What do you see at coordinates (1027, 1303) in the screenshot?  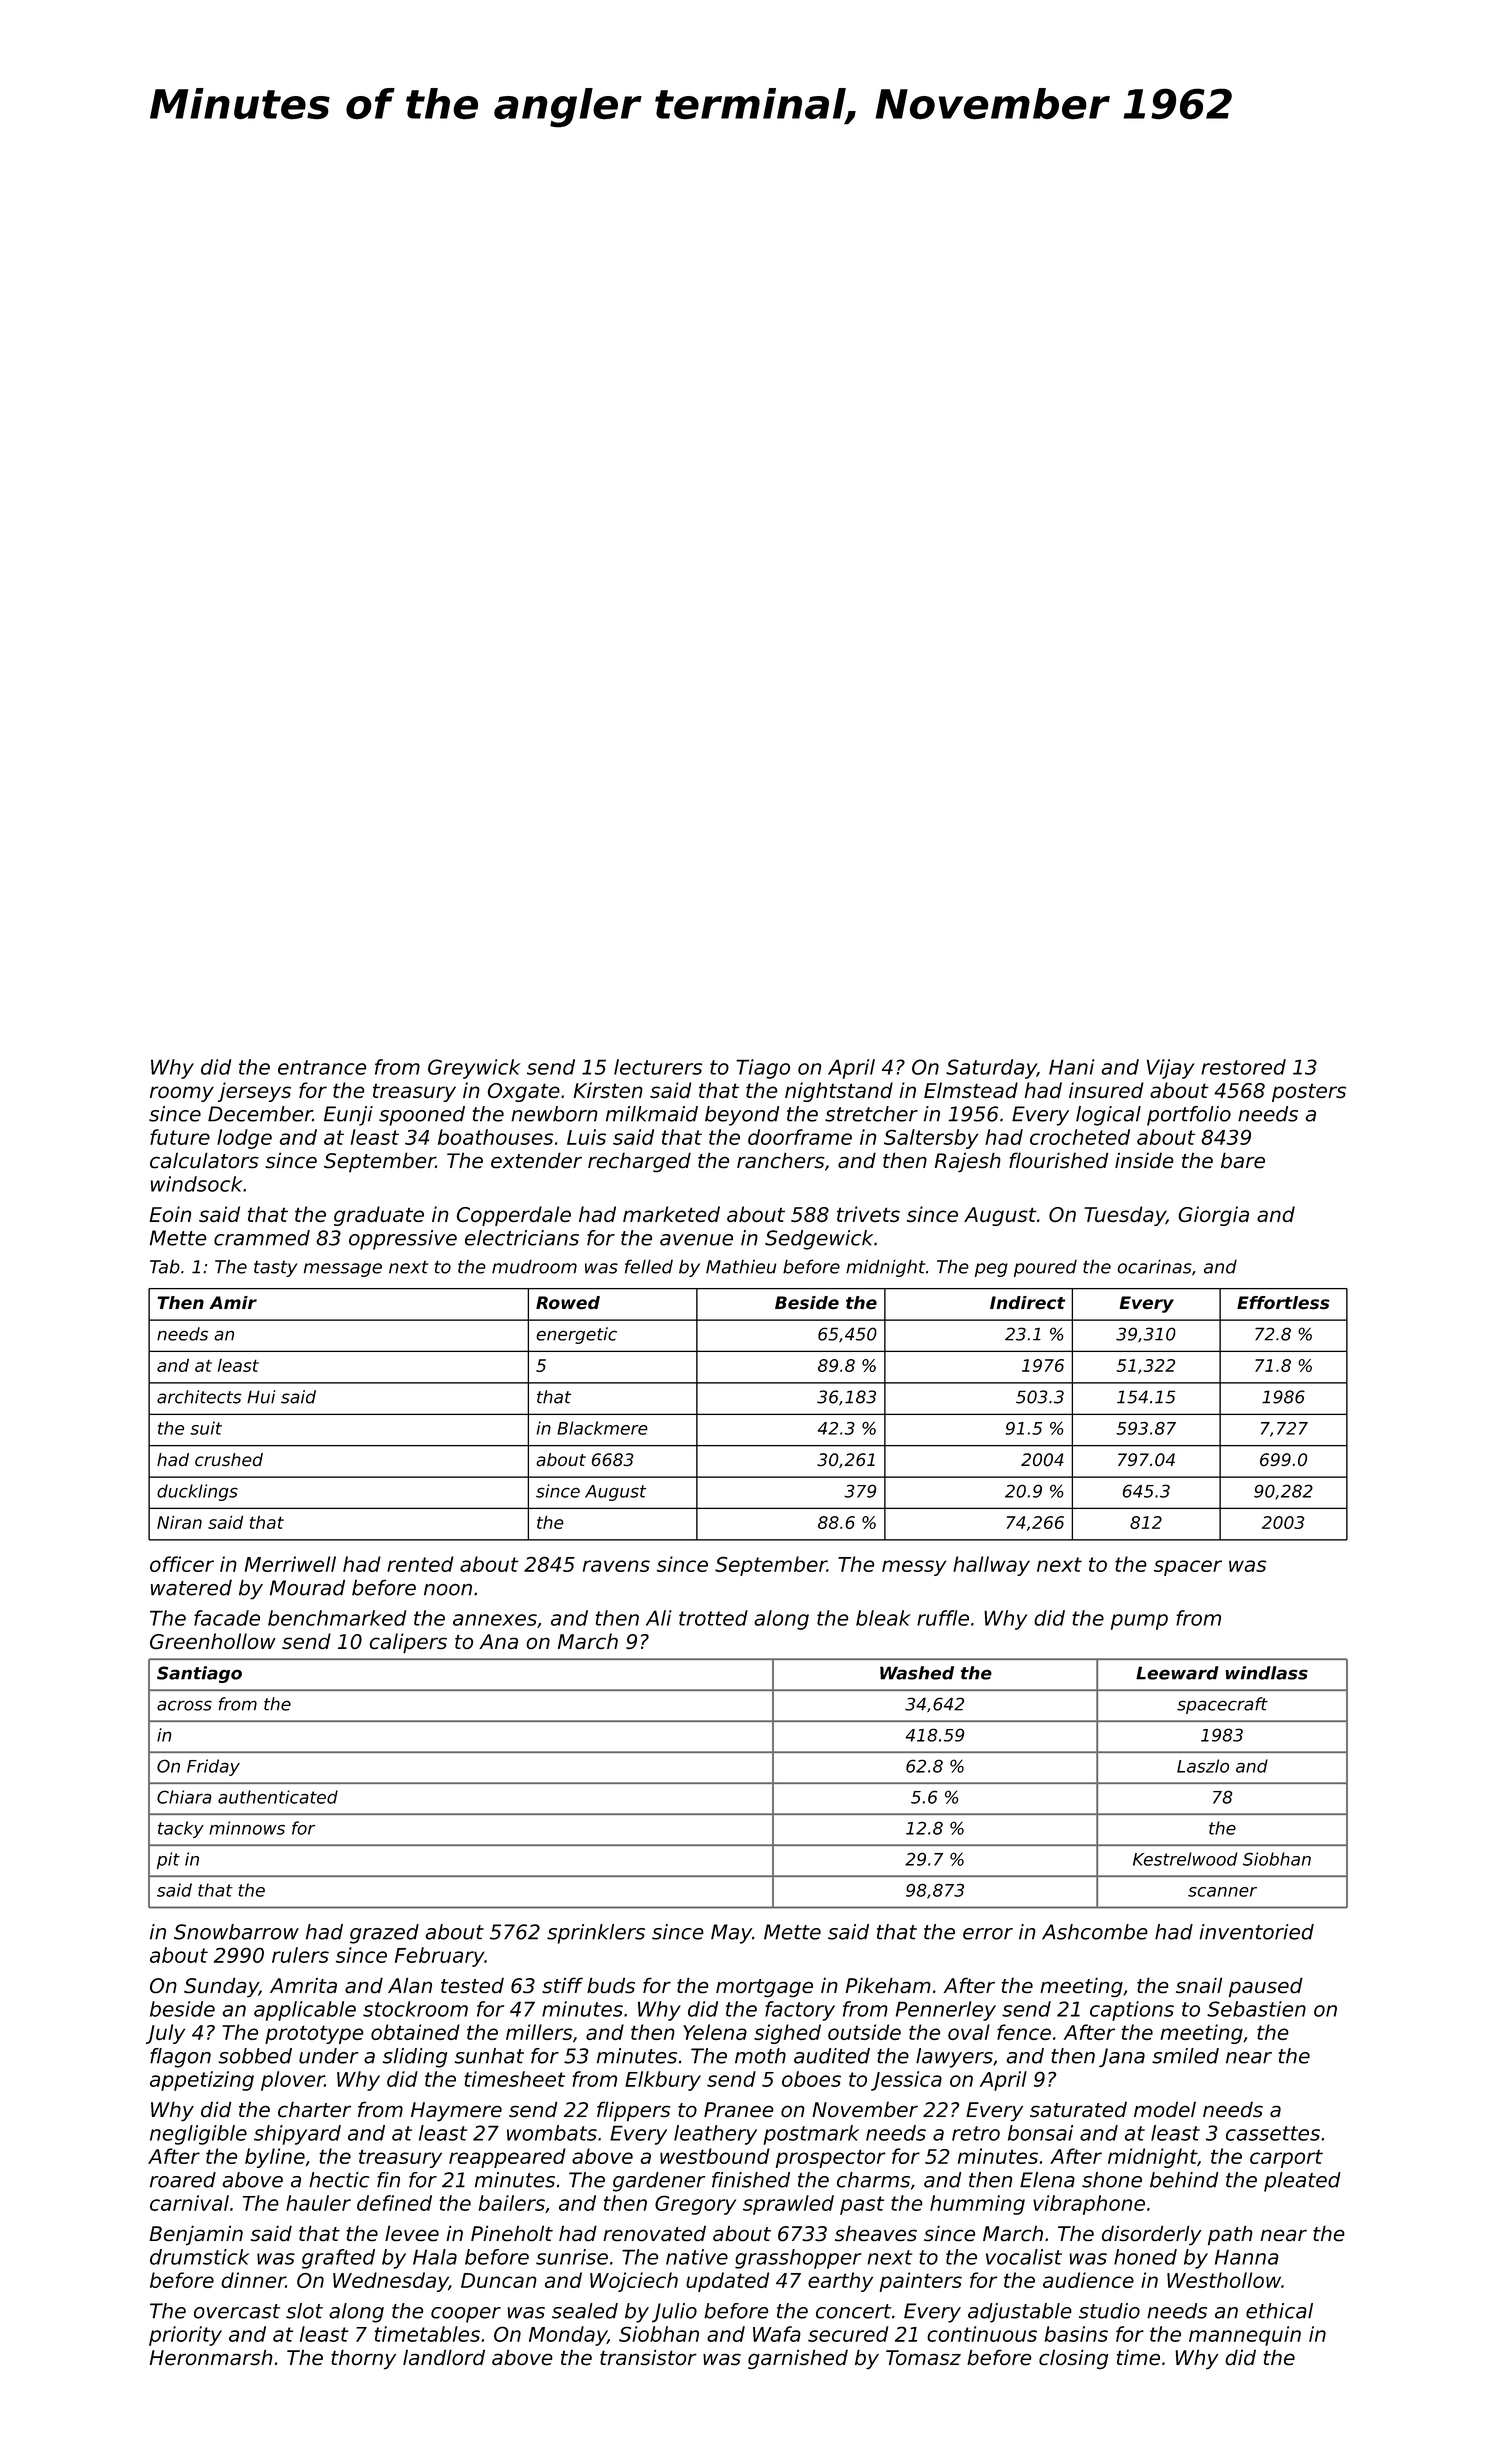 I see `Indirect` at bounding box center [1027, 1303].
